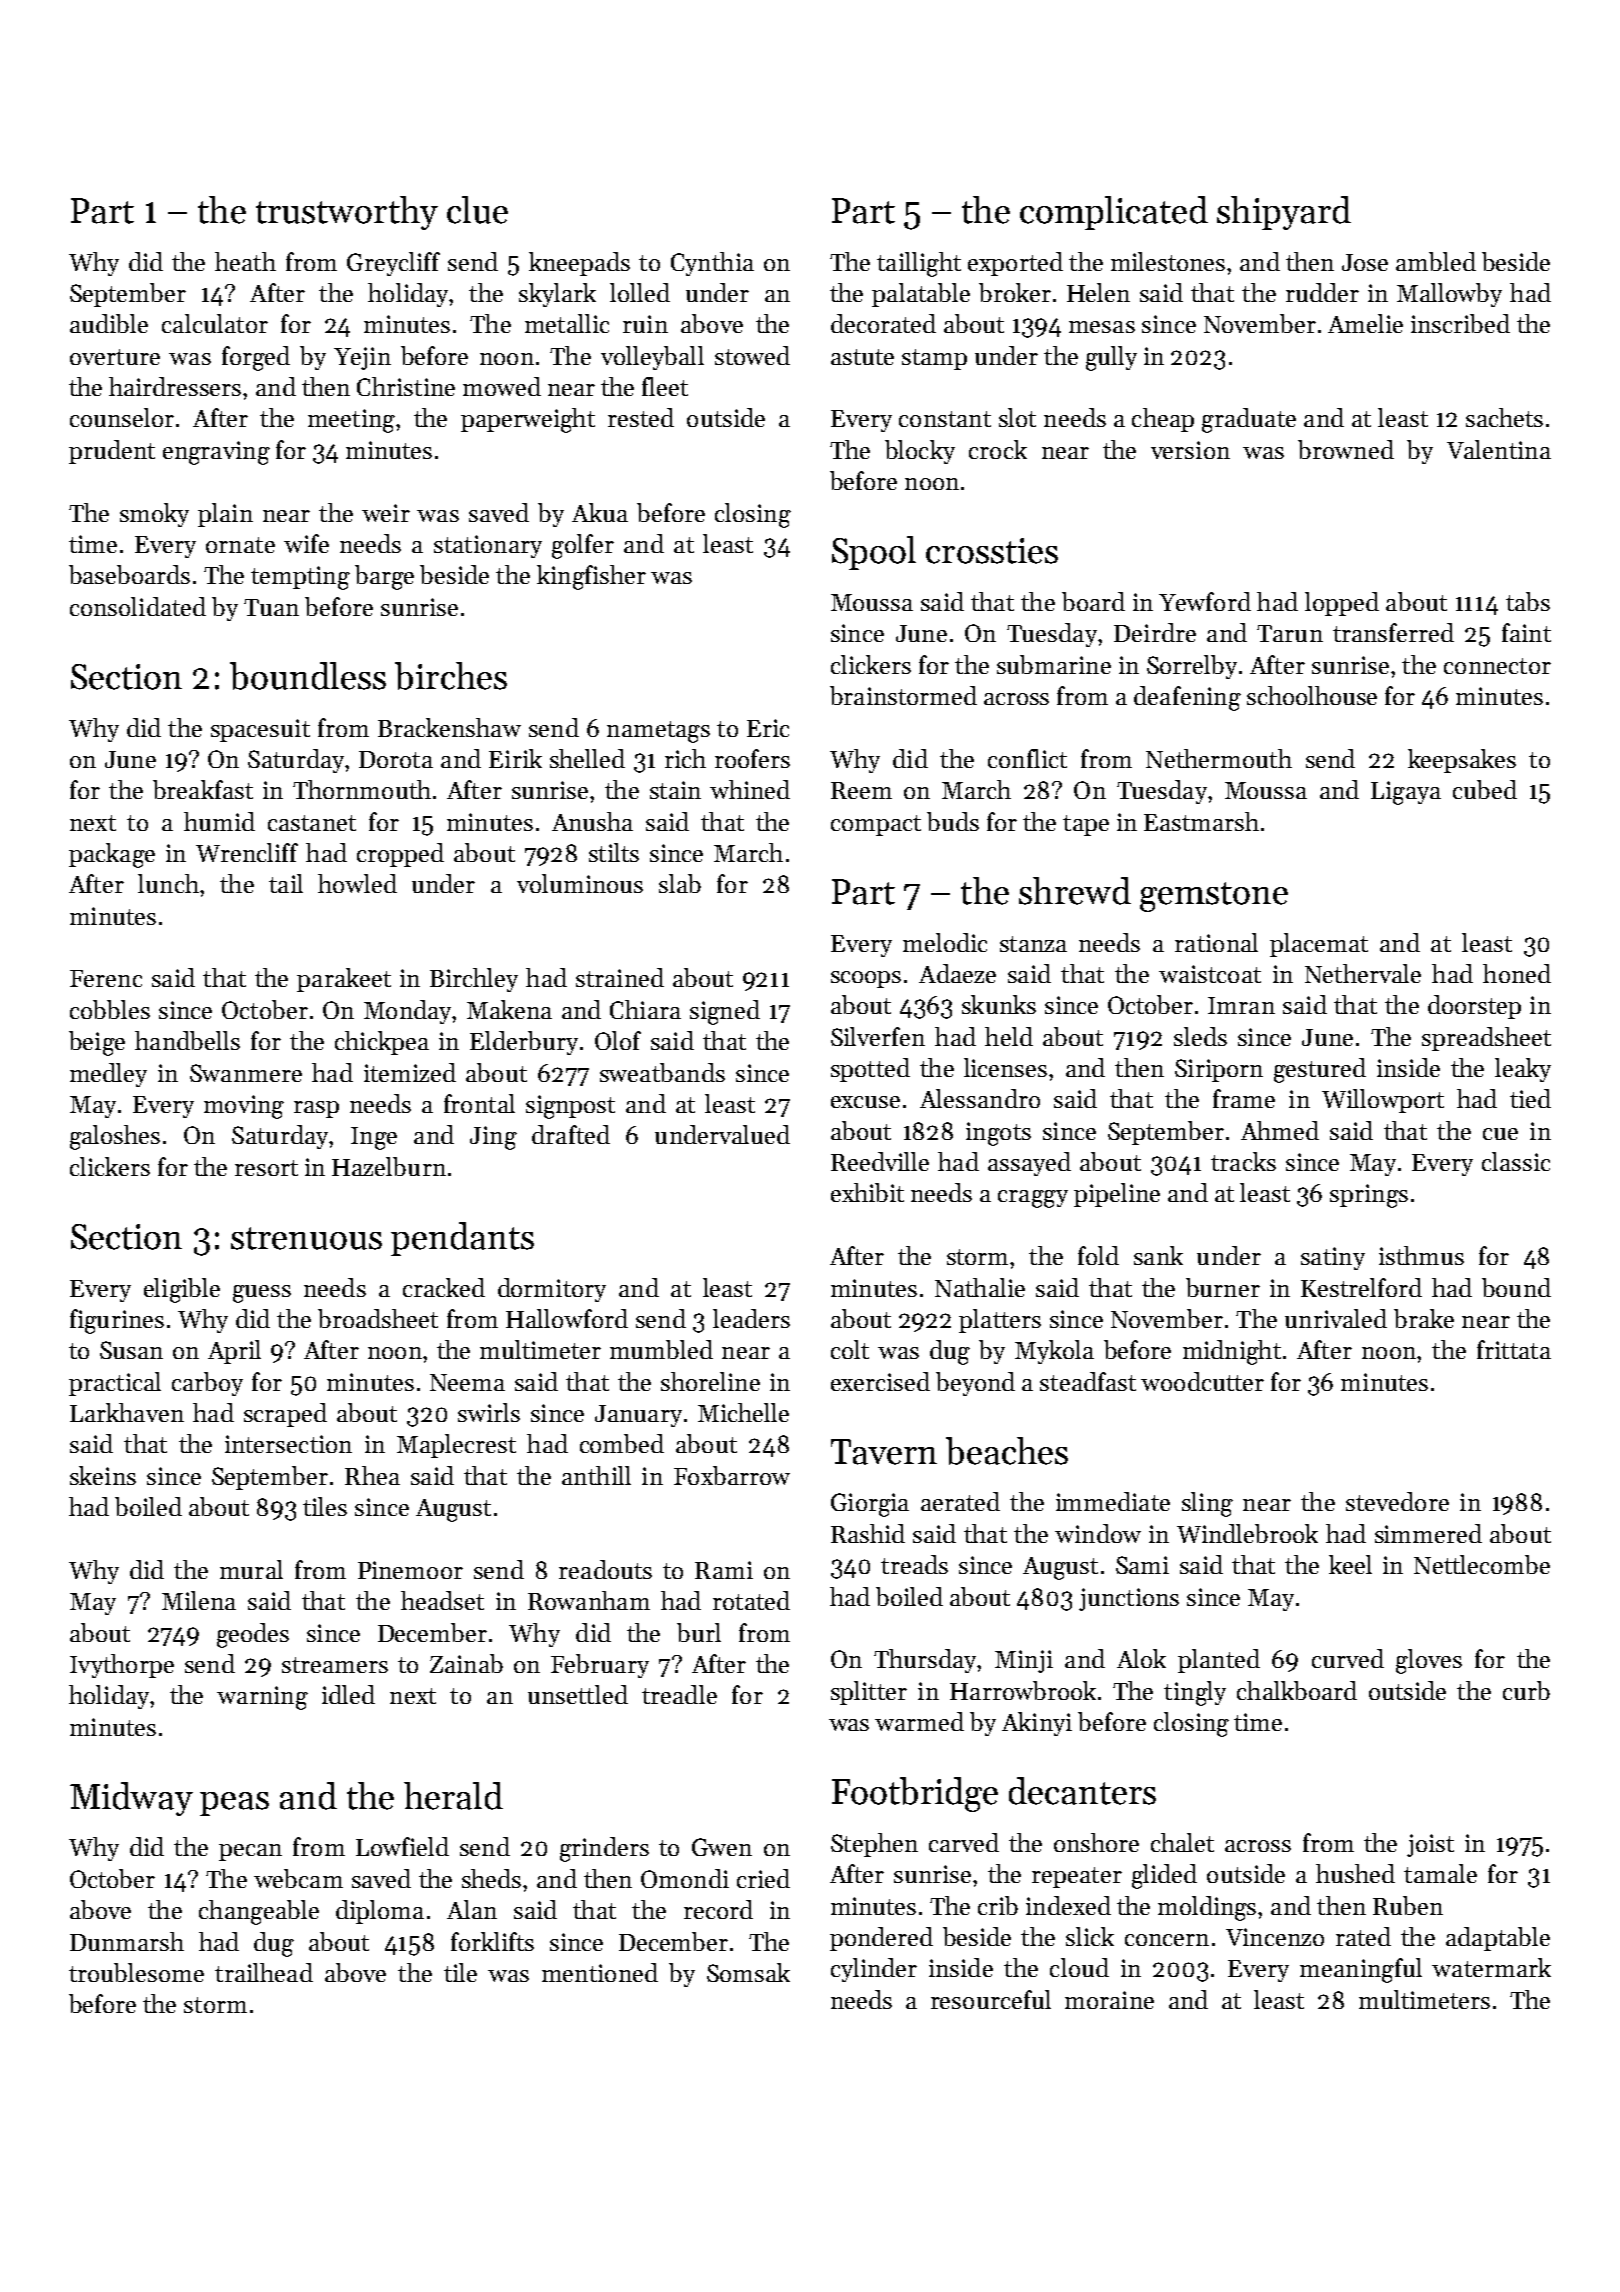 This screenshot has width=1620, height=2292. I want to click on shipyard, so click(1284, 213).
